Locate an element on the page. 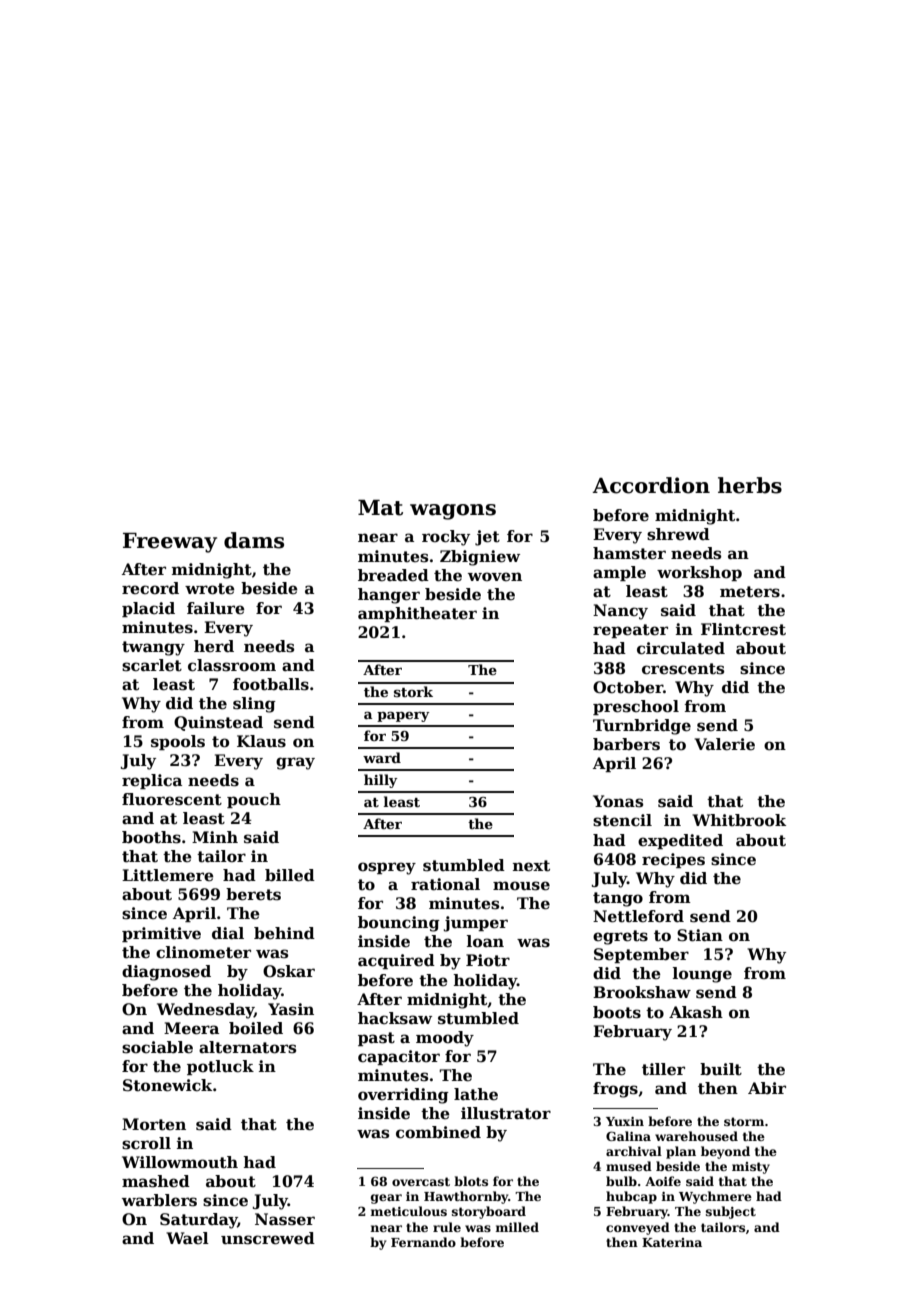 The height and width of the page is (1316, 908). barbers is located at coordinates (626, 744).
